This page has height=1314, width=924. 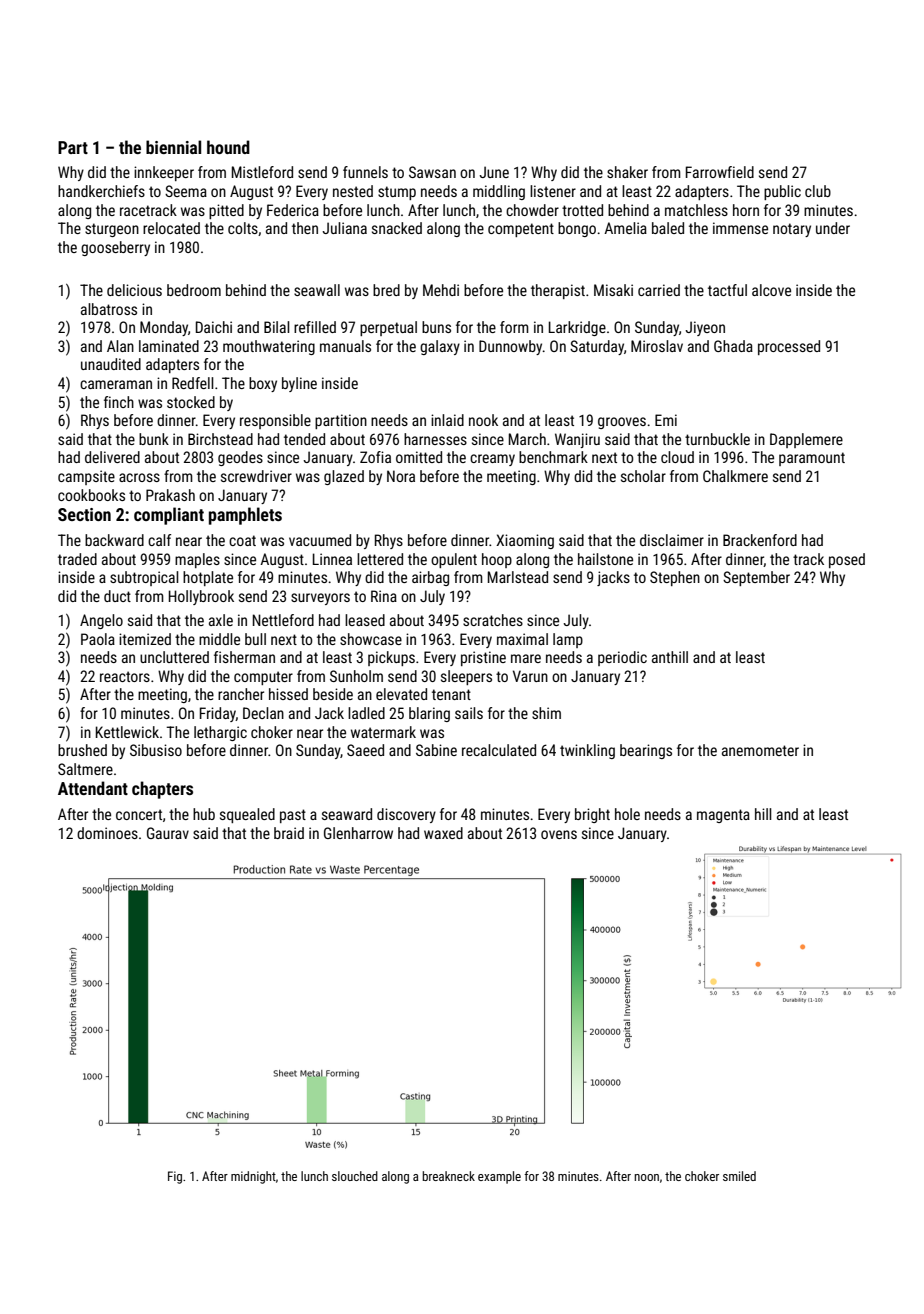 What do you see at coordinates (553, 191) in the page?
I see `listener` at bounding box center [553, 191].
